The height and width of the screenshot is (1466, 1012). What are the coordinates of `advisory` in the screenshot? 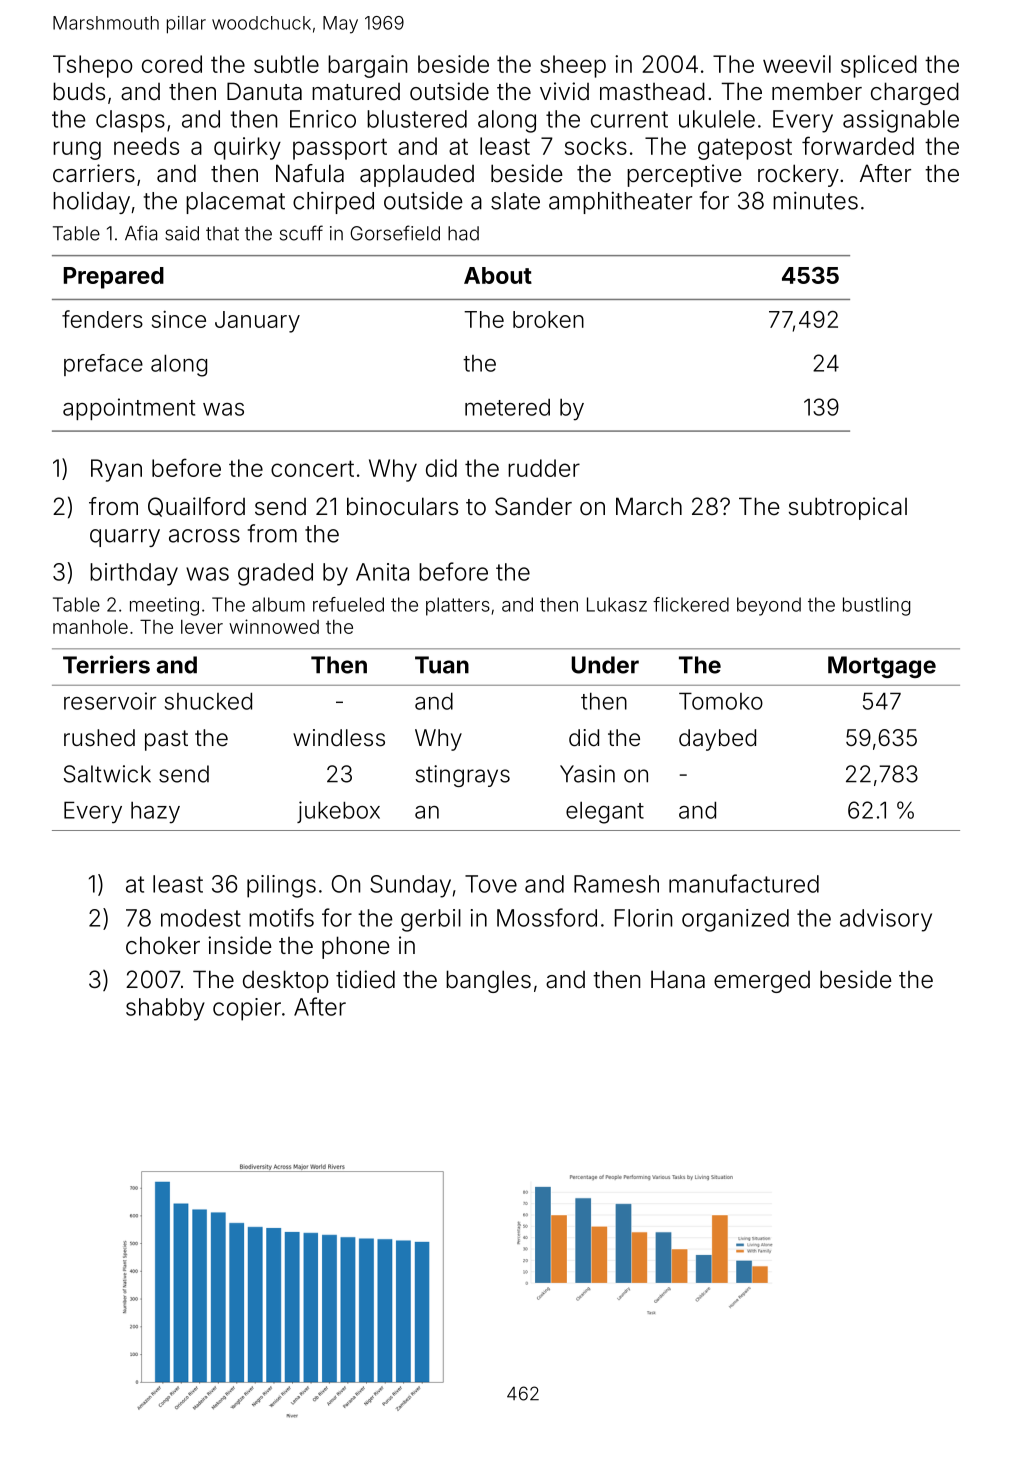 It's located at (886, 920).
